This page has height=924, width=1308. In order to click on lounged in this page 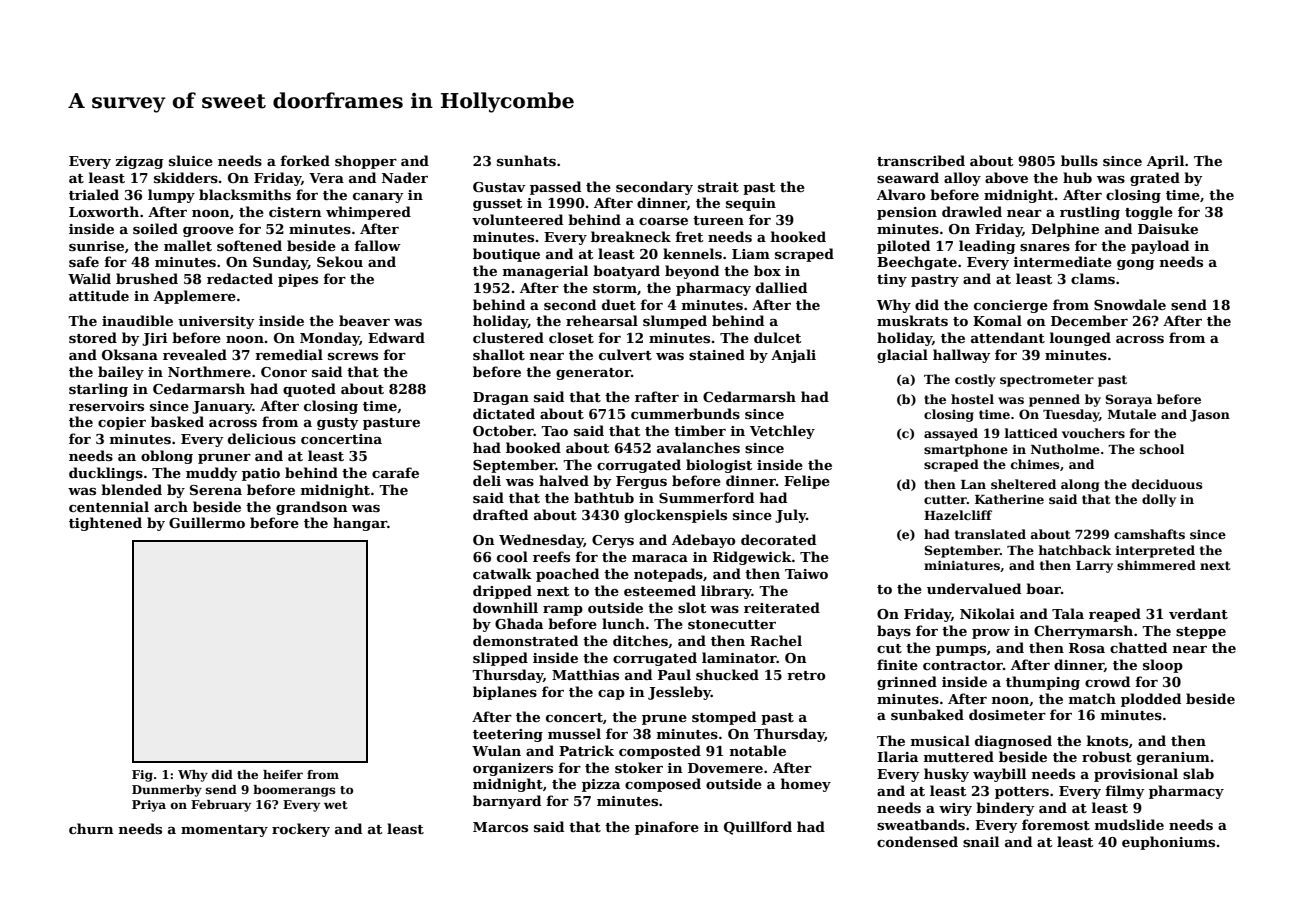, I will do `click(1080, 339)`.
